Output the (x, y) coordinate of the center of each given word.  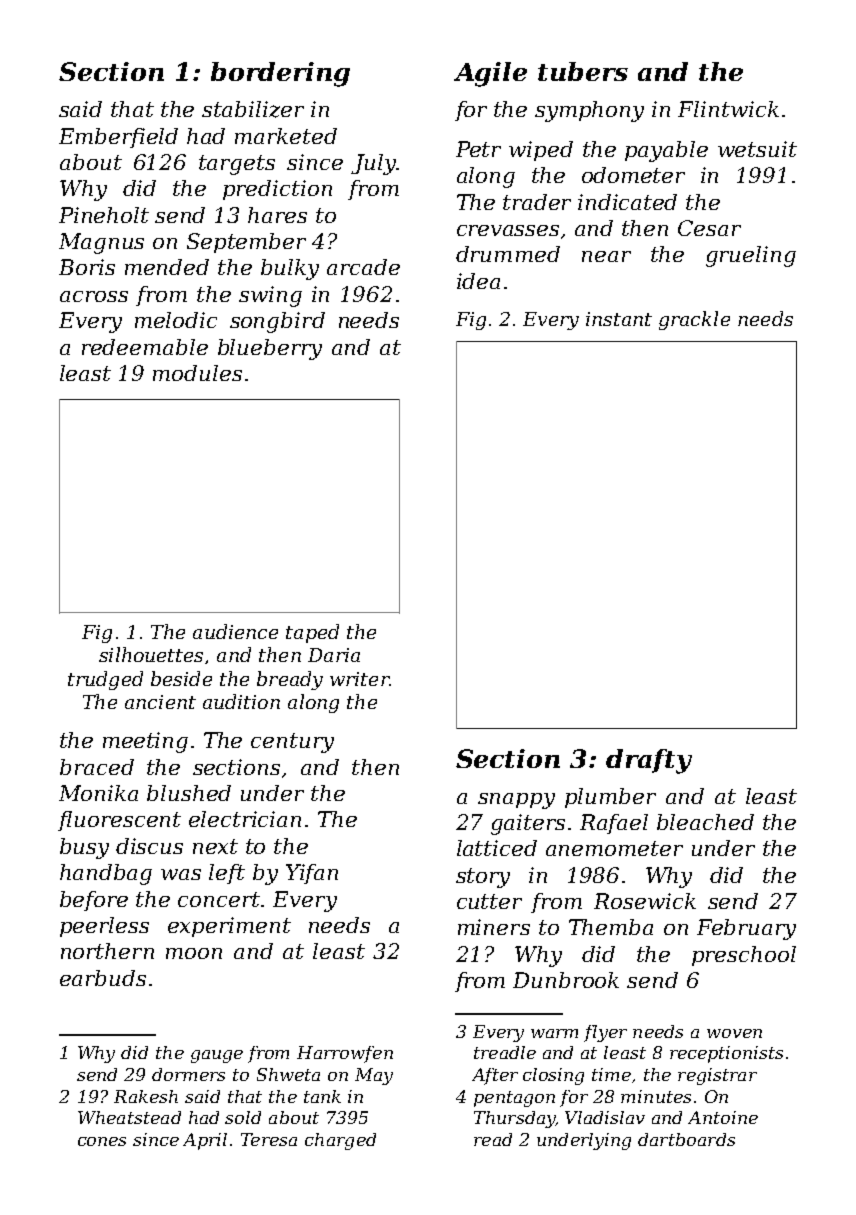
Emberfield (118, 138)
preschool (744, 956)
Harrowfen (345, 1054)
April (205, 1141)
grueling (751, 256)
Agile (490, 74)
